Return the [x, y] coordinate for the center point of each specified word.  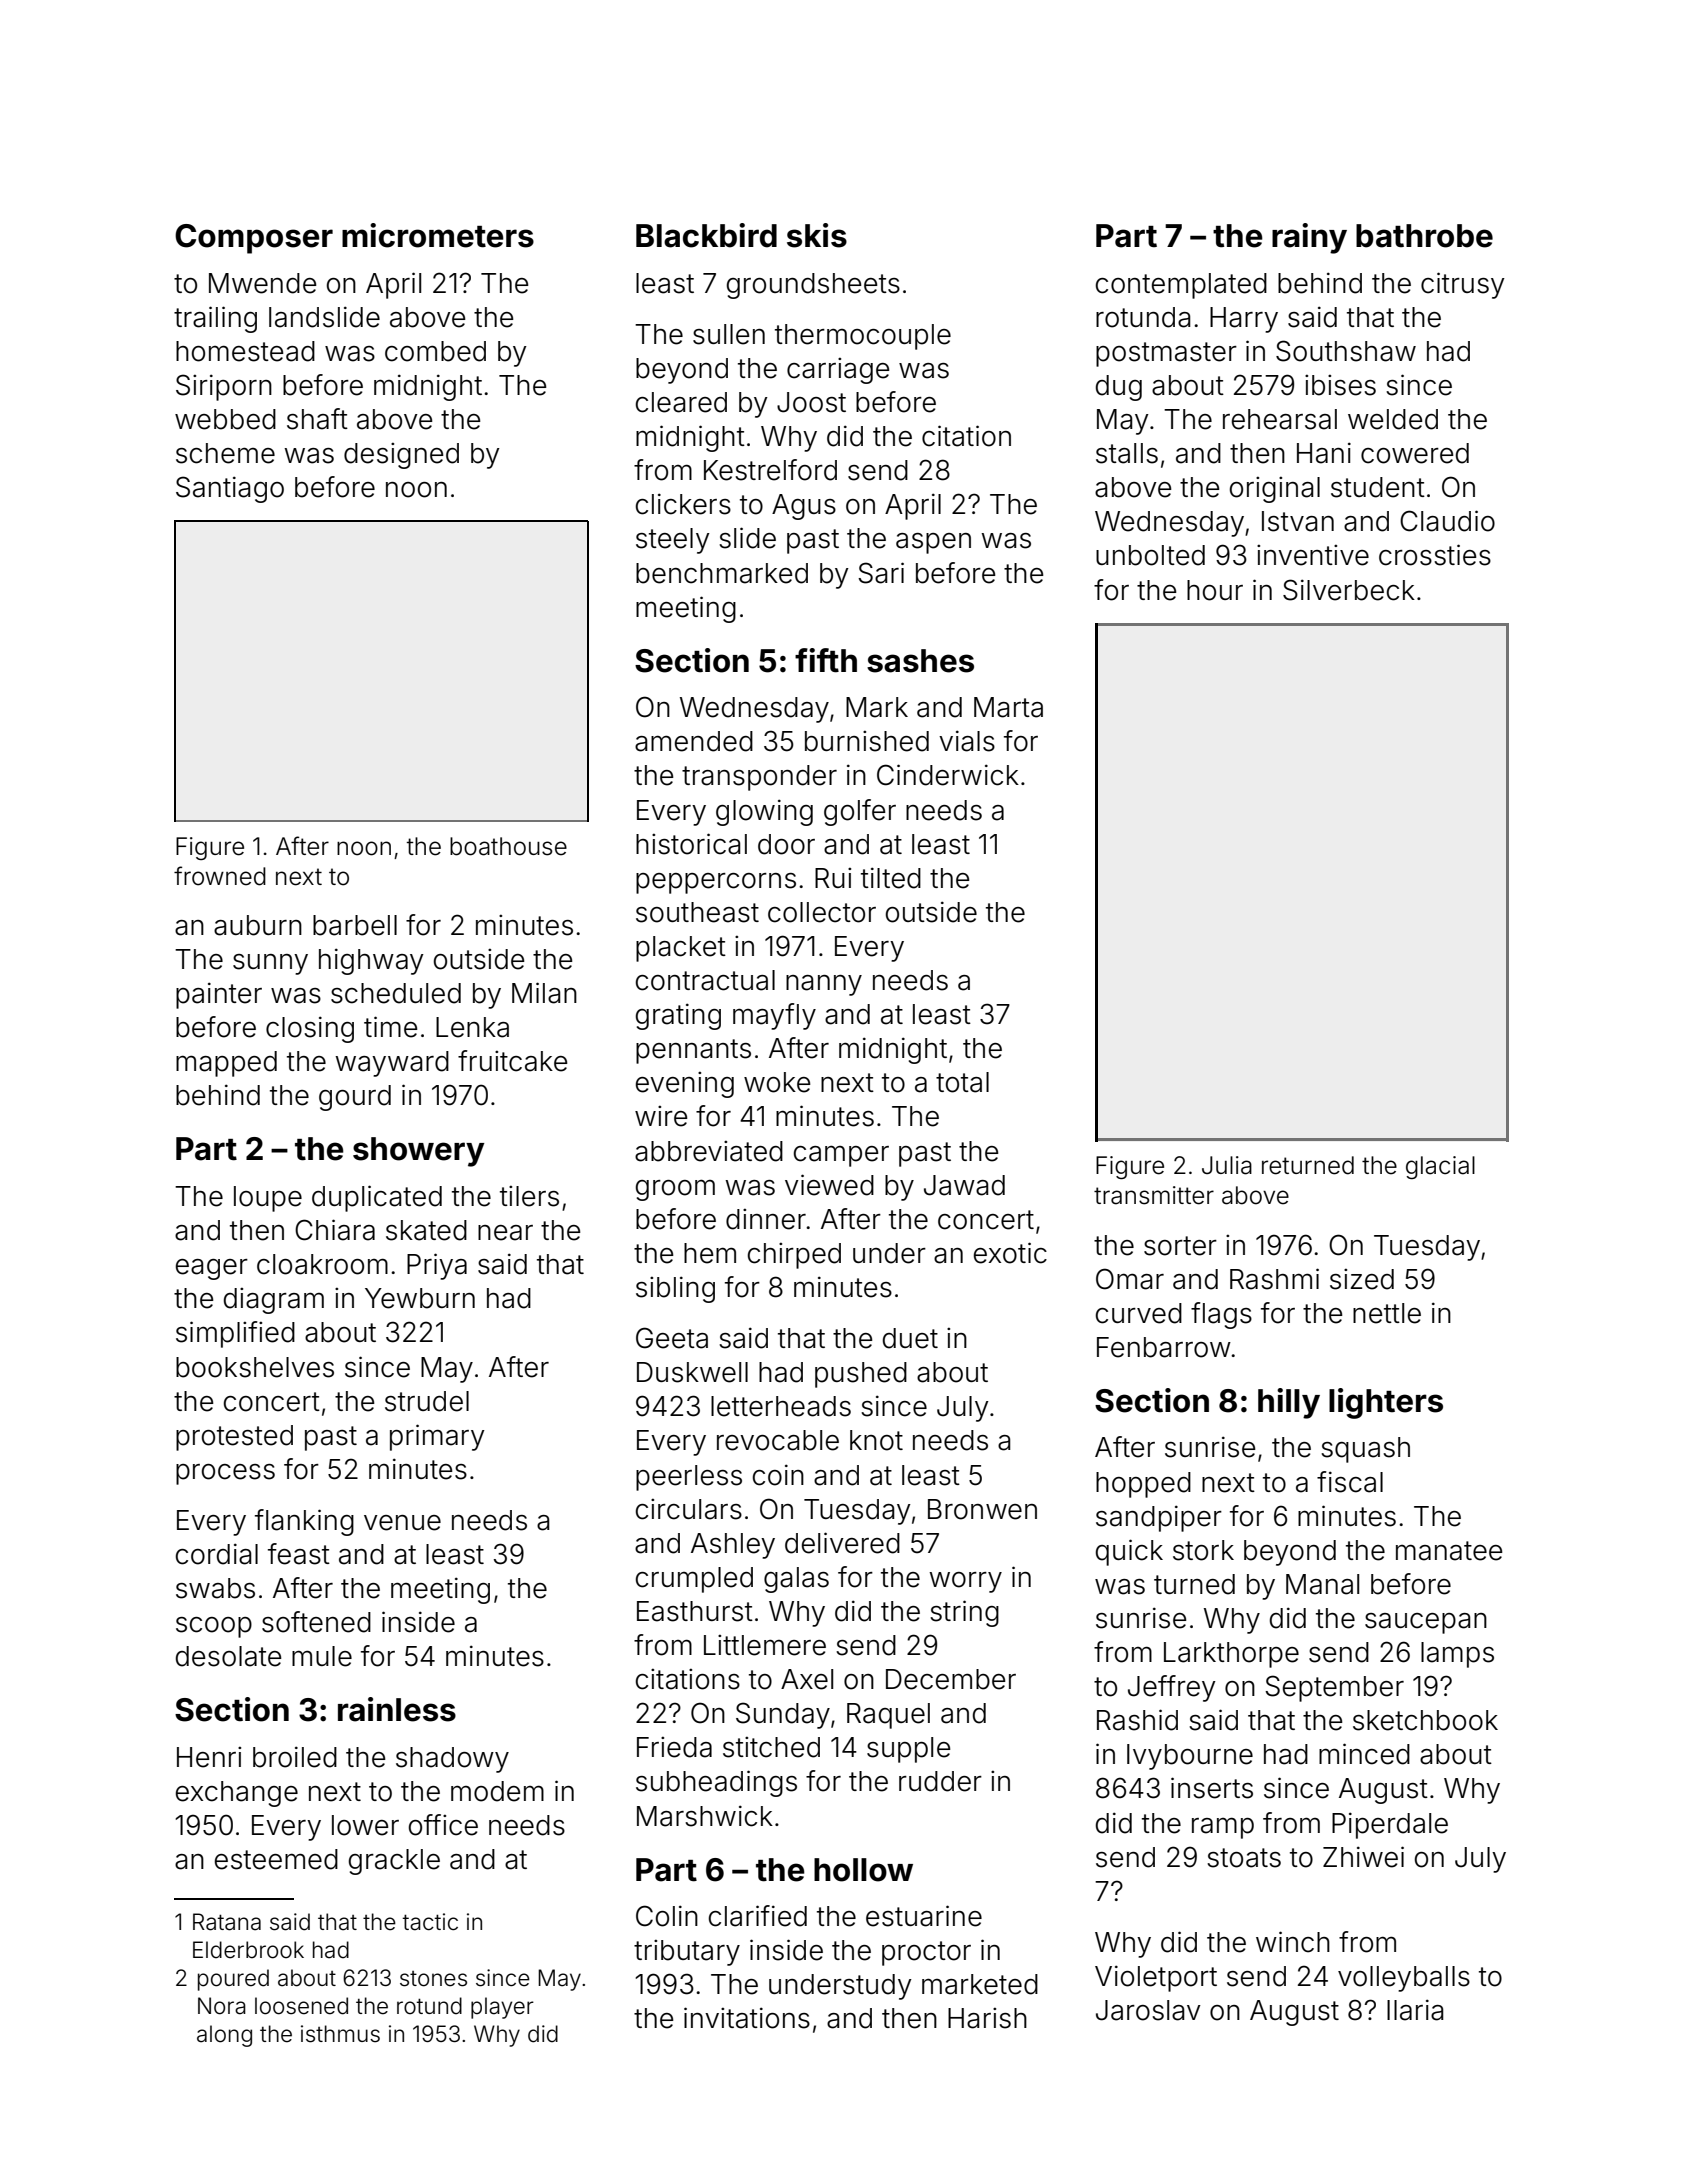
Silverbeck [1349, 590]
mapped [226, 1064]
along [224, 2036]
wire [661, 1116]
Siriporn [224, 387]
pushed [861, 1375]
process [225, 1474]
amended [694, 741]
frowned [220, 876]
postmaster [1166, 354]
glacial [1440, 1167]
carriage [838, 371]
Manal [1322, 1584]
